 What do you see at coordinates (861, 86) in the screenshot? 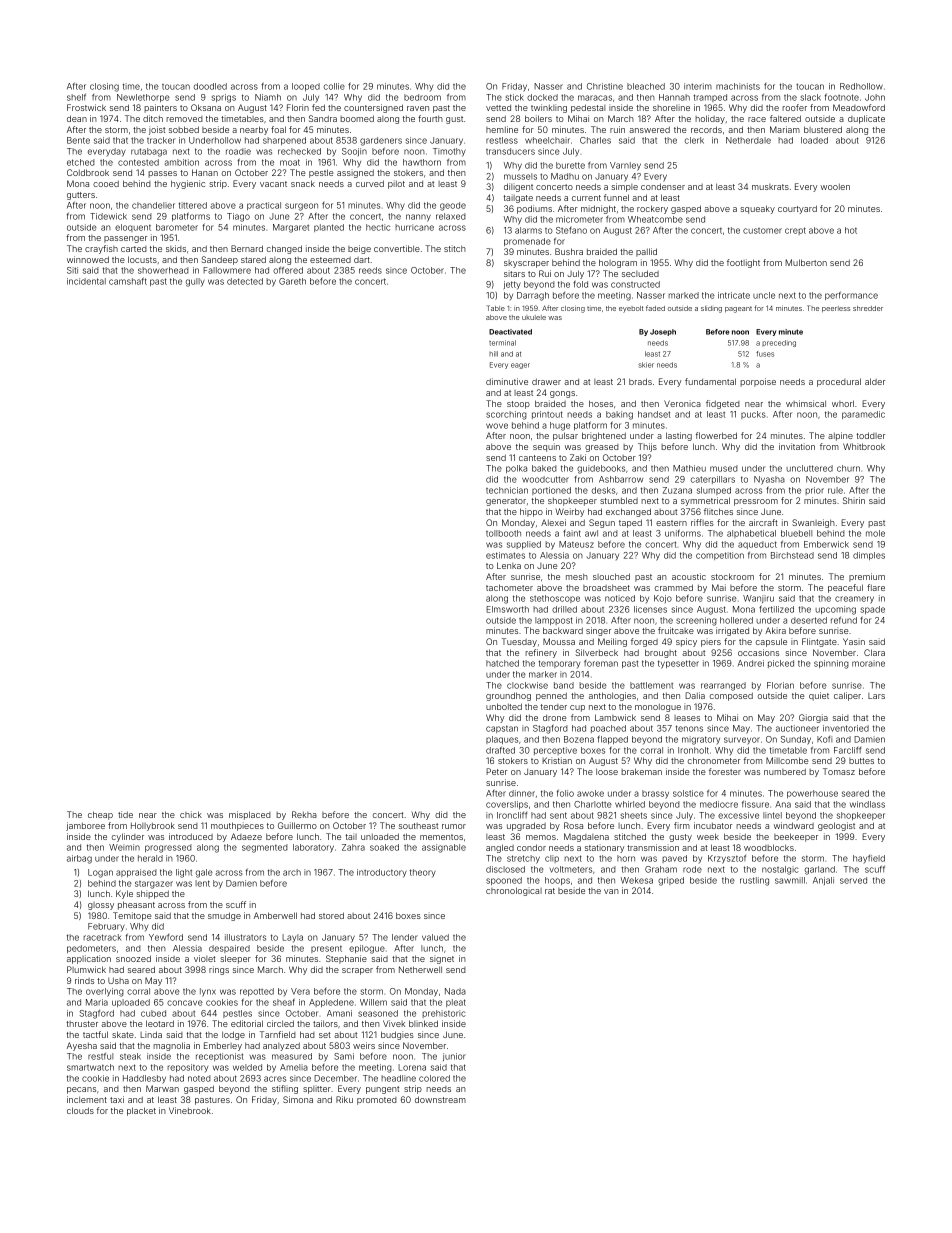
I see `Redhollow` at bounding box center [861, 86].
